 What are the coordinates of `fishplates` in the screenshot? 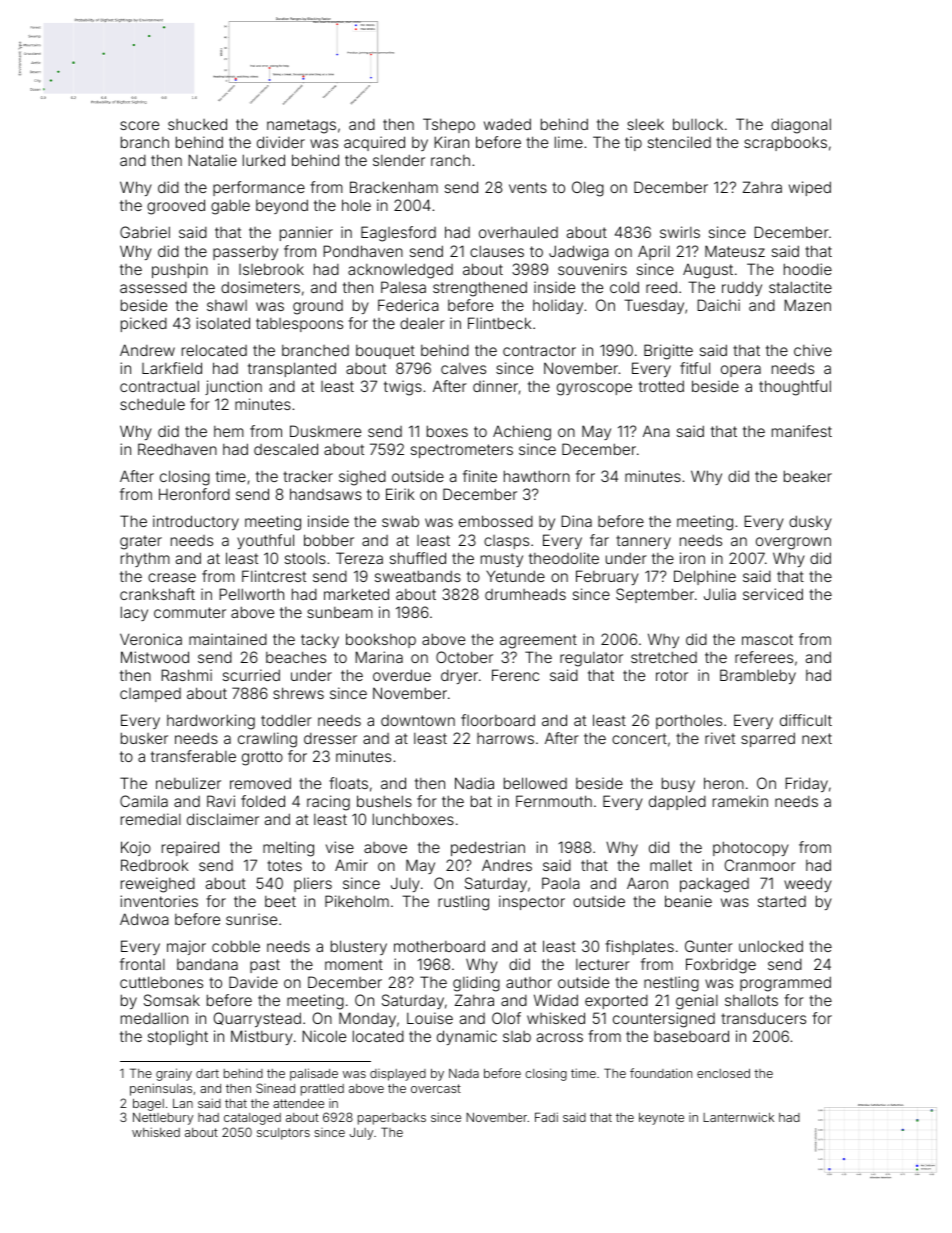 It's located at (639, 947).
